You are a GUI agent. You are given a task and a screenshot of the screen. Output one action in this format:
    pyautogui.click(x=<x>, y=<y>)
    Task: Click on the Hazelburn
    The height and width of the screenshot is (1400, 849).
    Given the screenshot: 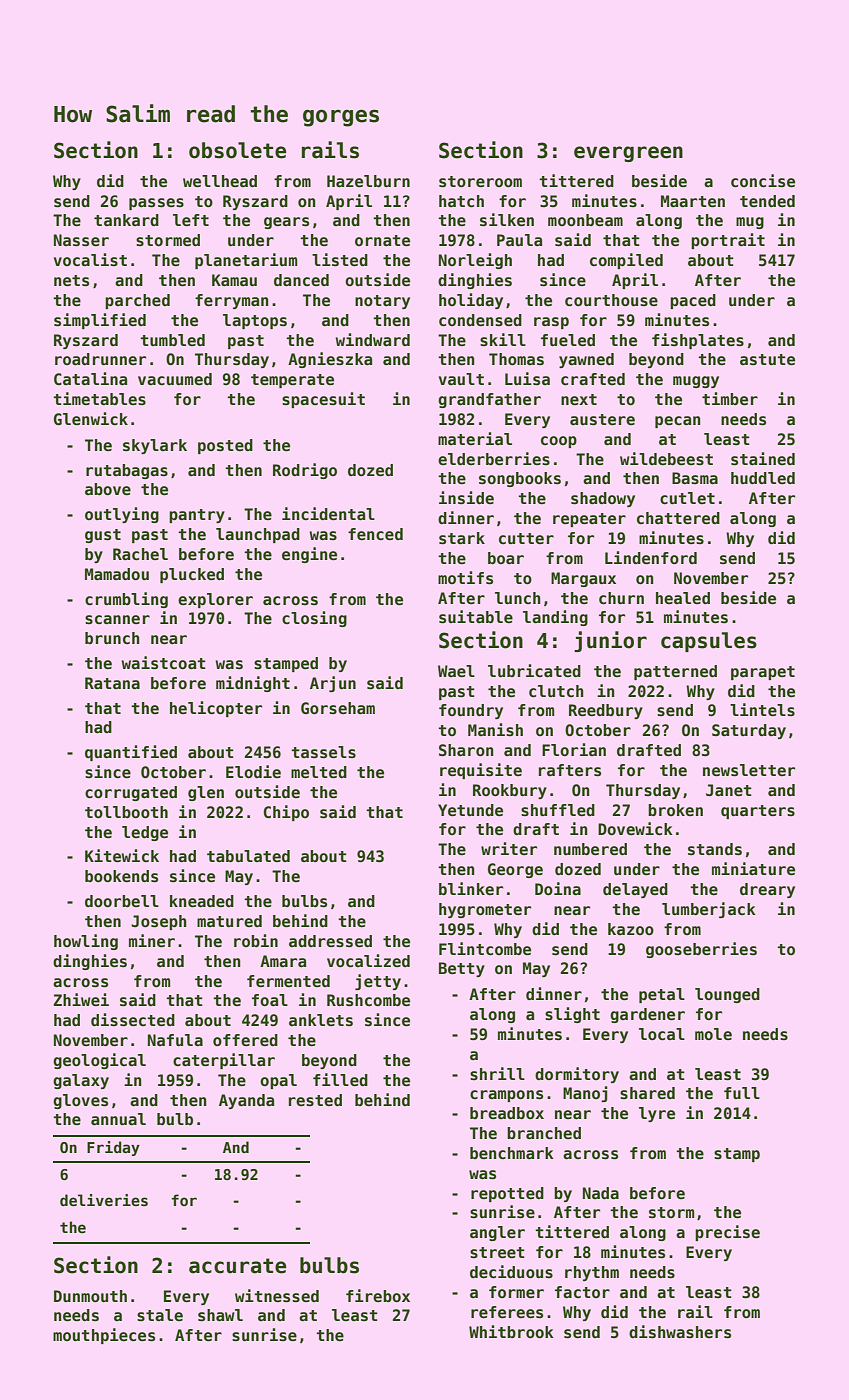 What is the action you would take?
    pyautogui.click(x=368, y=181)
